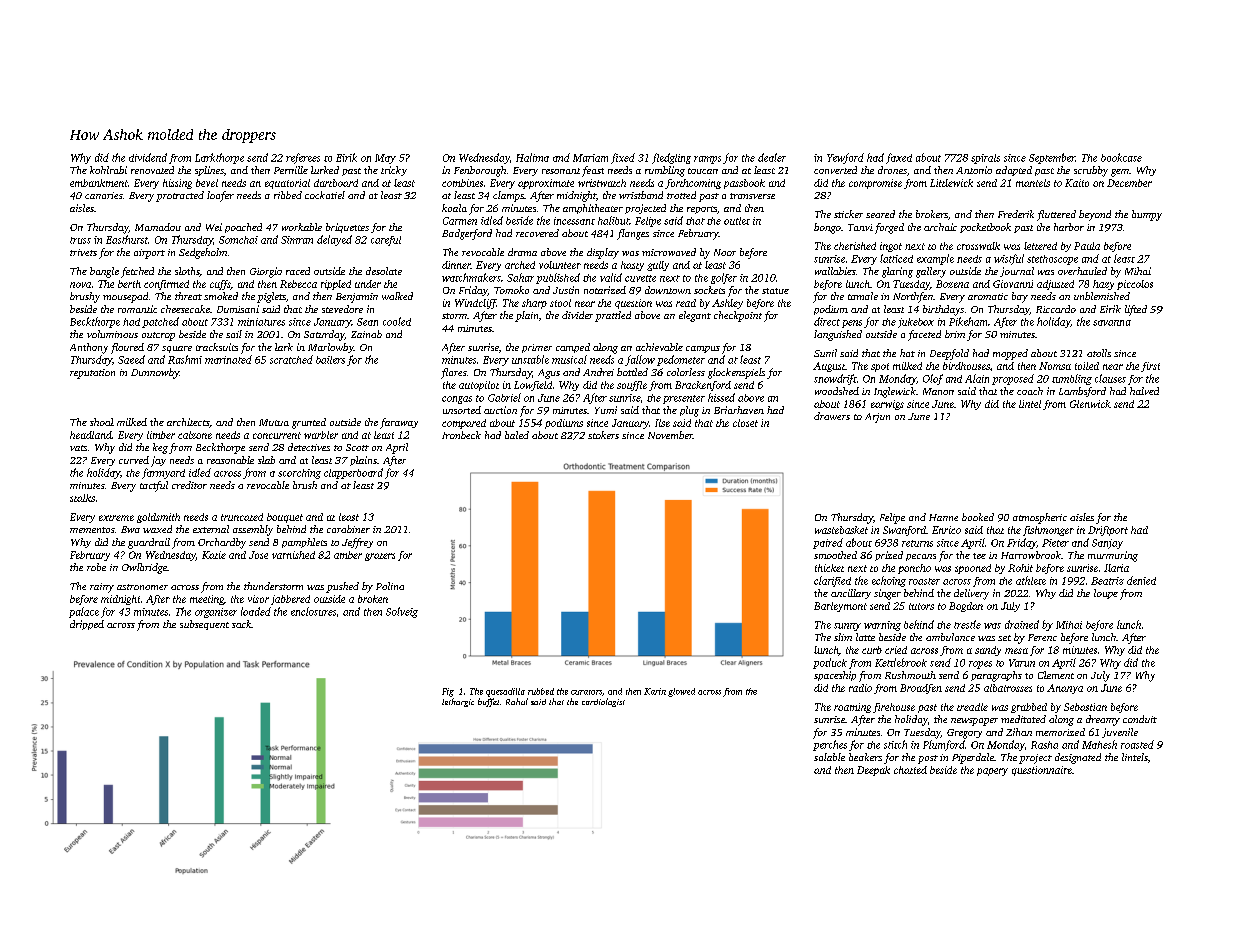 The height and width of the image is (952, 1233). Describe the element at coordinates (1141, 580) in the image. I see `denied` at that location.
